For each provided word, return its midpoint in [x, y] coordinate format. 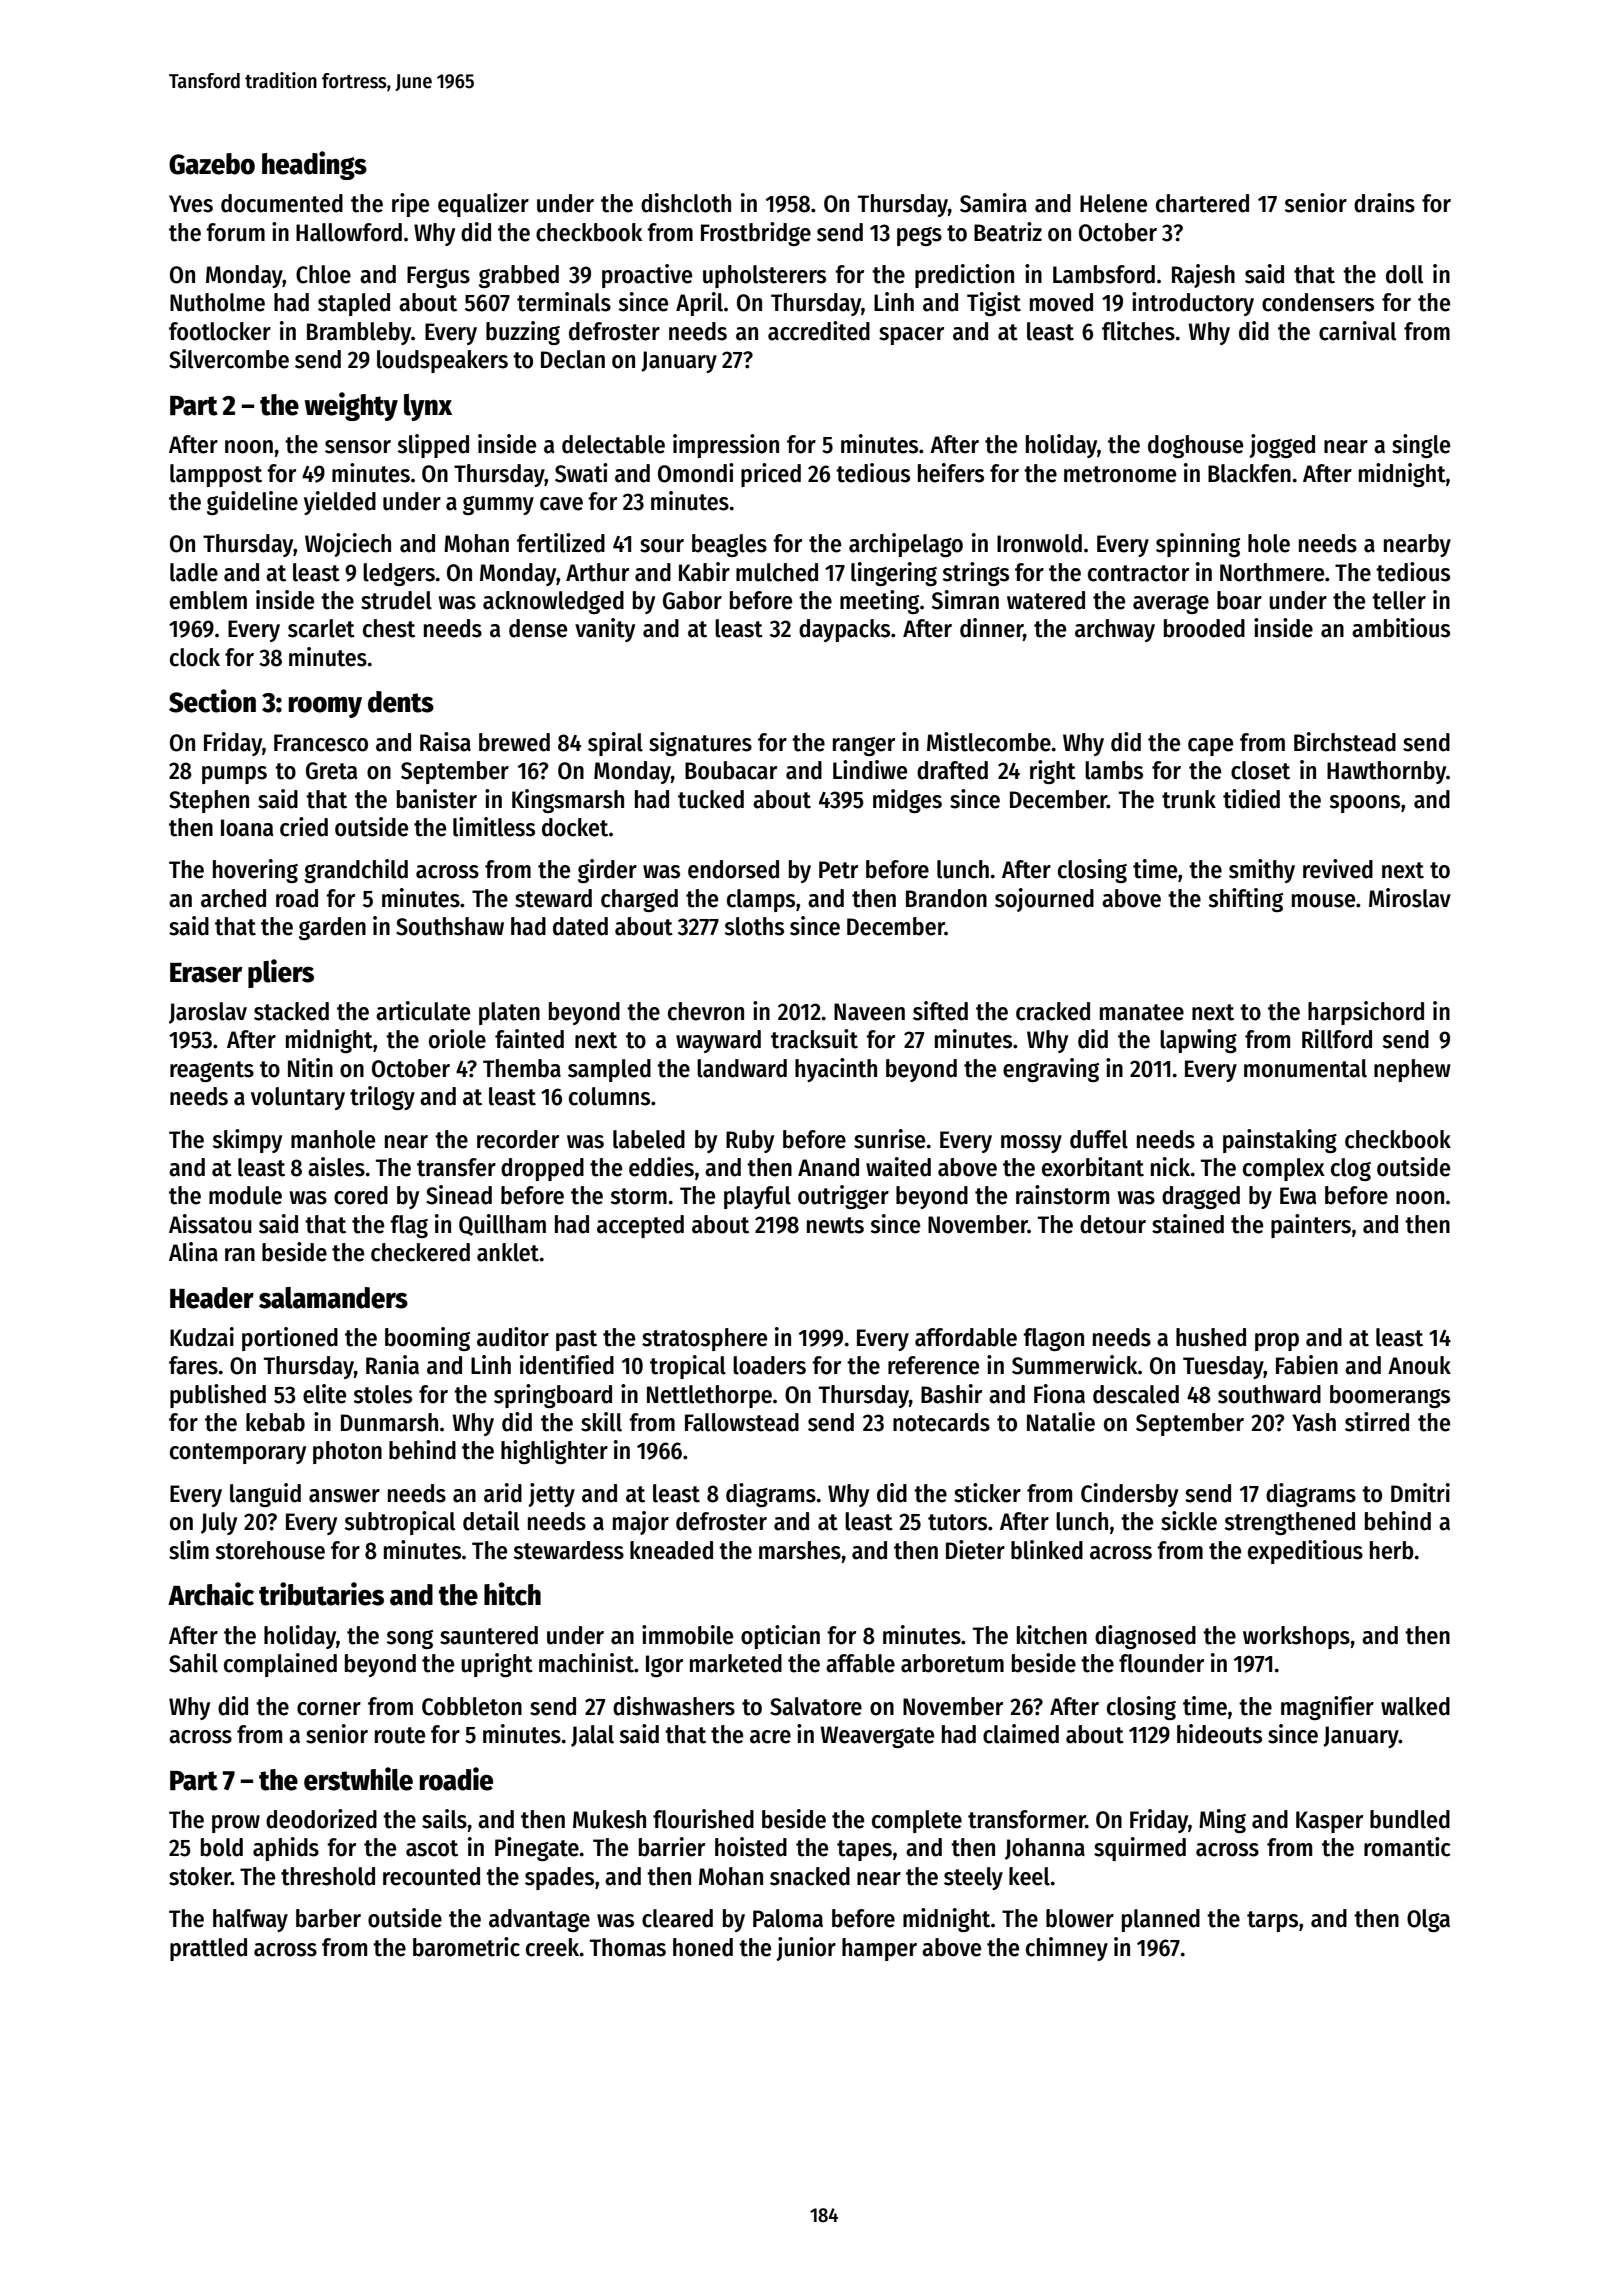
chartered [1202, 203]
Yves [191, 204]
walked [1415, 1706]
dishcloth [686, 203]
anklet [508, 1252]
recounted [431, 1876]
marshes [800, 1550]
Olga [1428, 1920]
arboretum [952, 1663]
